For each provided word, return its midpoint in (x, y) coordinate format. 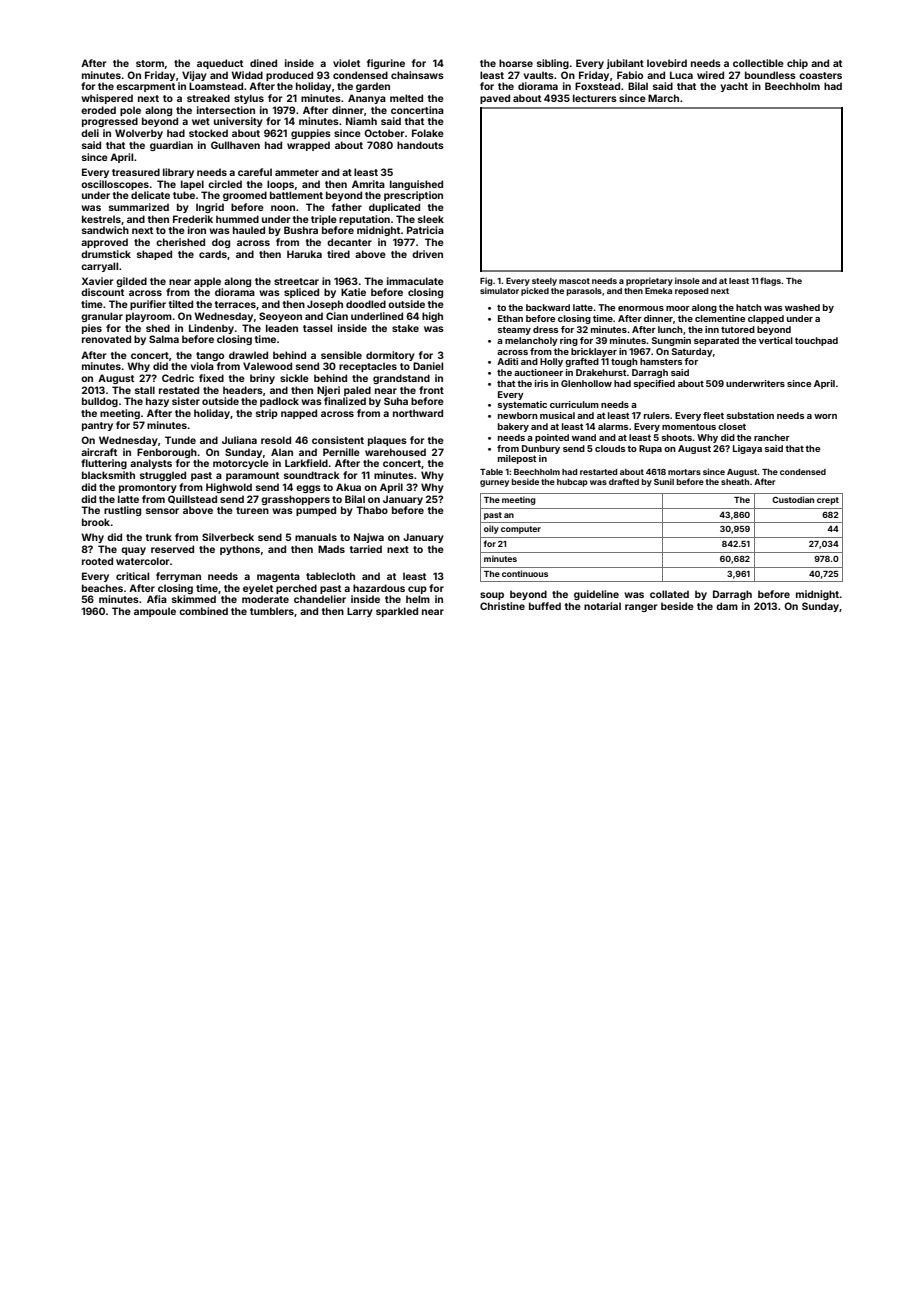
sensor (162, 511)
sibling (553, 64)
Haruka (304, 254)
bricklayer (594, 352)
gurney (494, 483)
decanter (349, 242)
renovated (106, 339)
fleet (713, 415)
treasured (136, 172)
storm (150, 63)
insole (687, 280)
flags (771, 281)
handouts (420, 145)
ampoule (155, 612)
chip (797, 64)
